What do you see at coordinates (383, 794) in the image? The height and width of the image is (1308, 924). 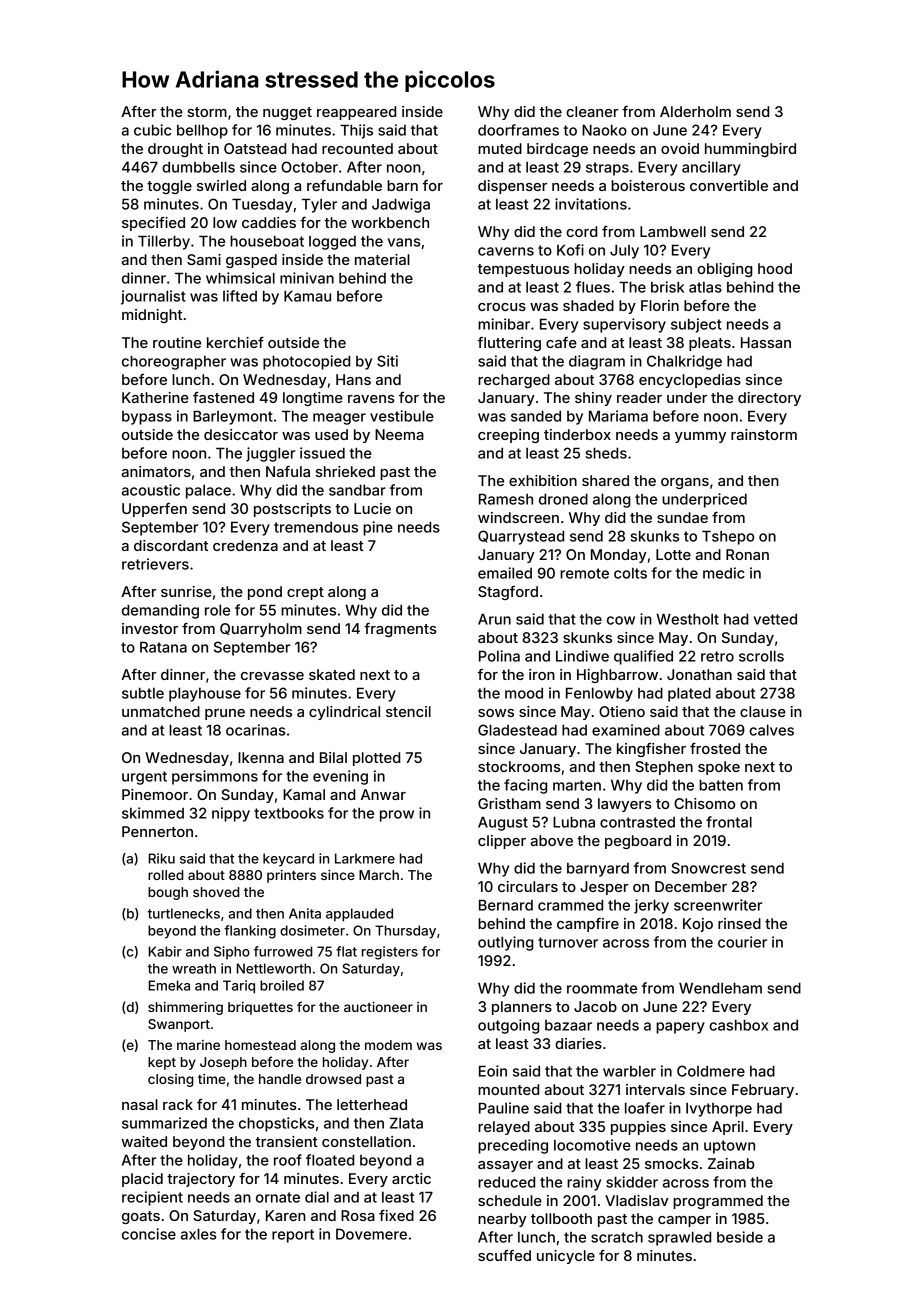 I see `Anwar` at bounding box center [383, 794].
